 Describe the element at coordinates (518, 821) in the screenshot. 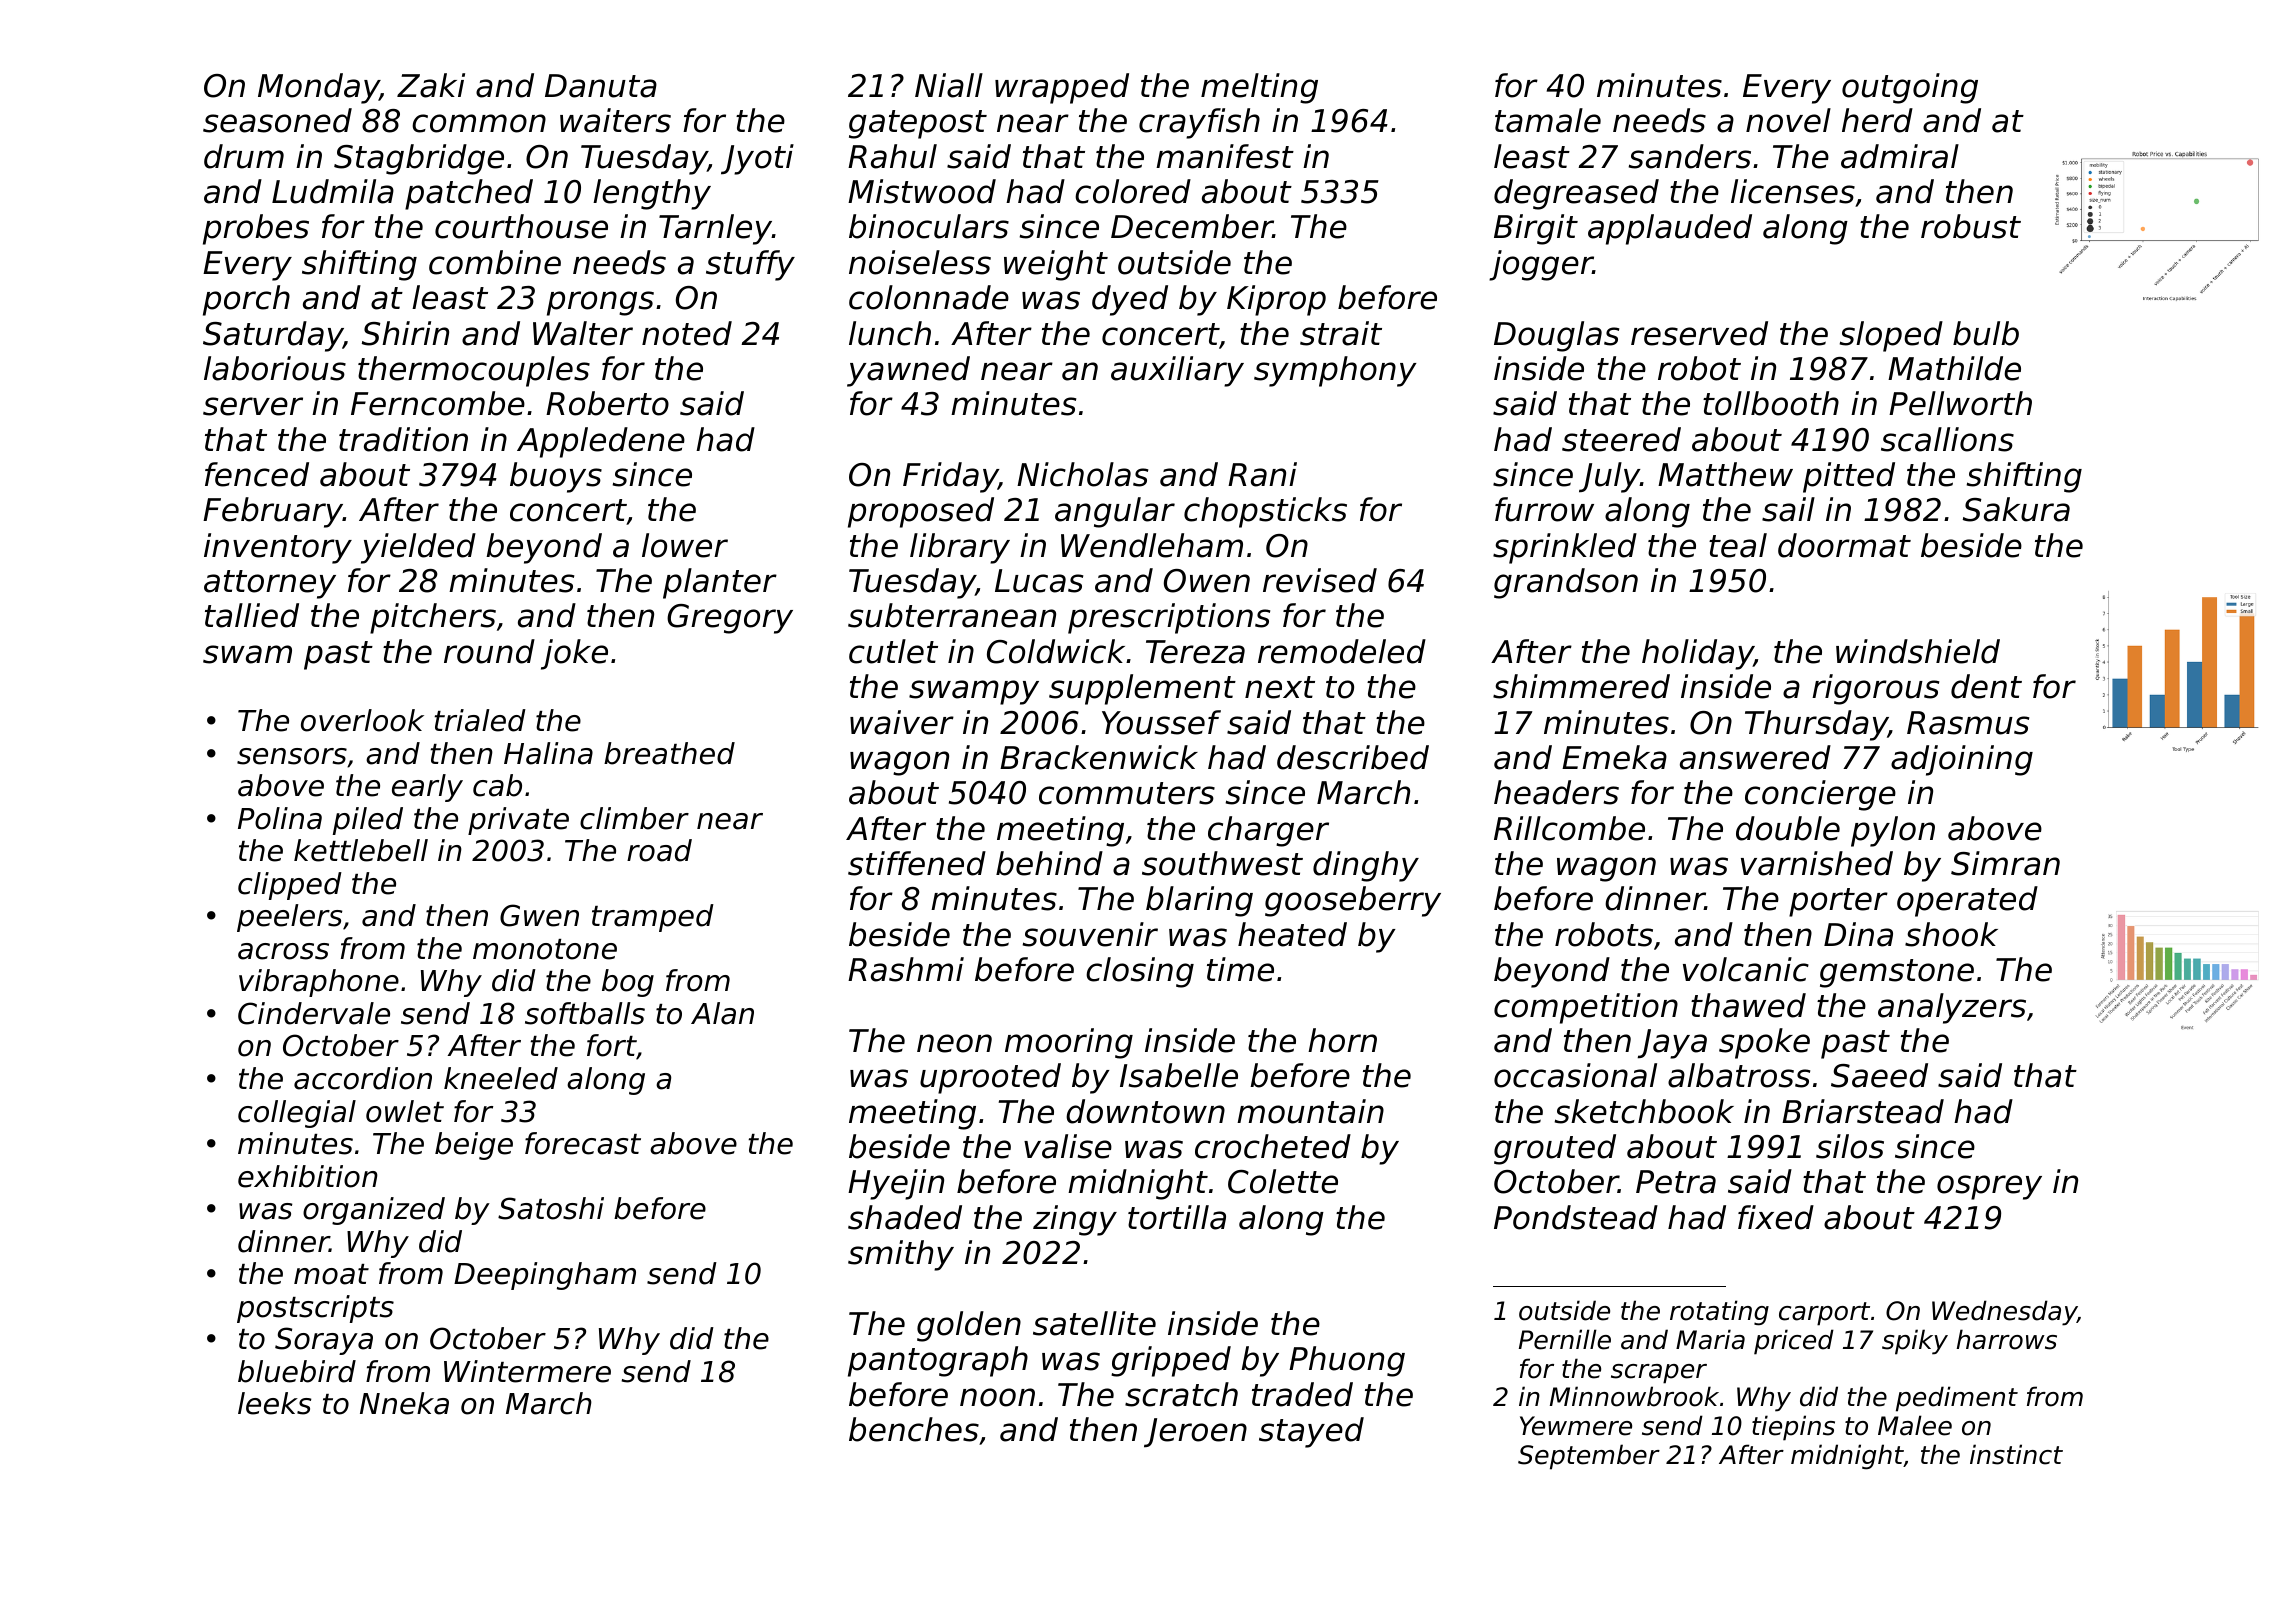

I see `private` at that location.
